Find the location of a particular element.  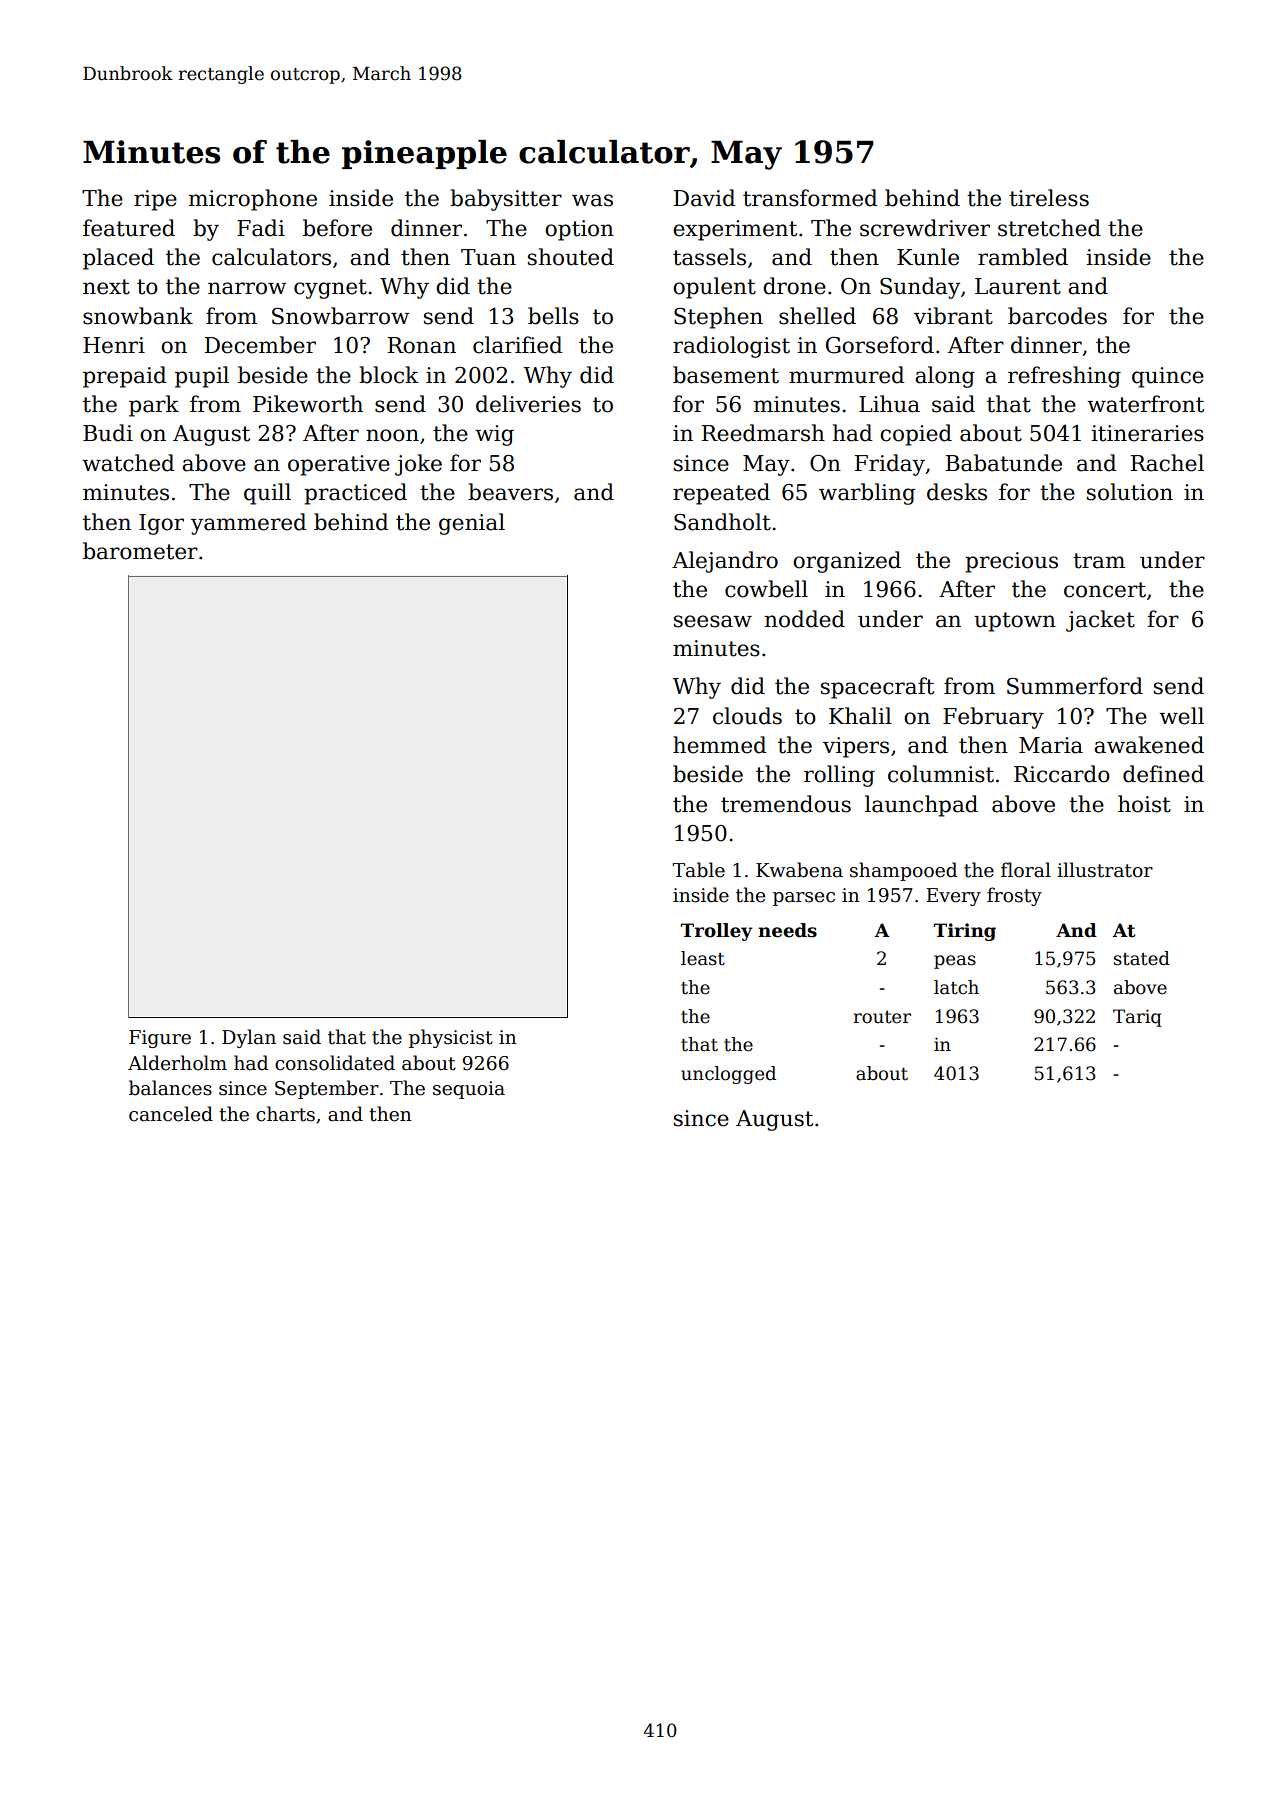

tireless is located at coordinates (1049, 198).
